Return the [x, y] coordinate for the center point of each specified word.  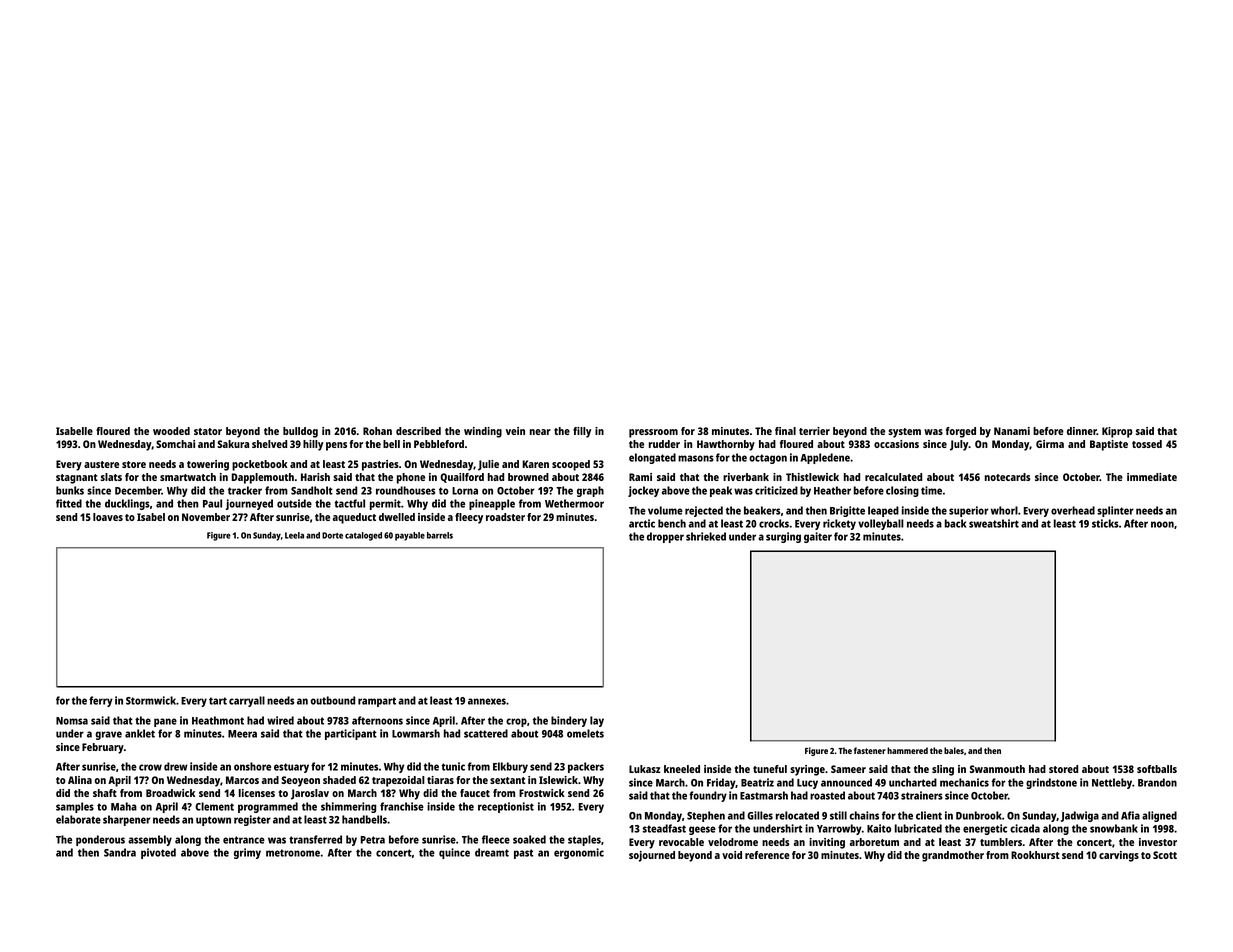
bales [954, 750]
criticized [776, 490]
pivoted [158, 853]
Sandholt [312, 490]
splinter [1115, 511]
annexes [487, 701]
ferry [101, 701]
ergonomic [579, 853]
